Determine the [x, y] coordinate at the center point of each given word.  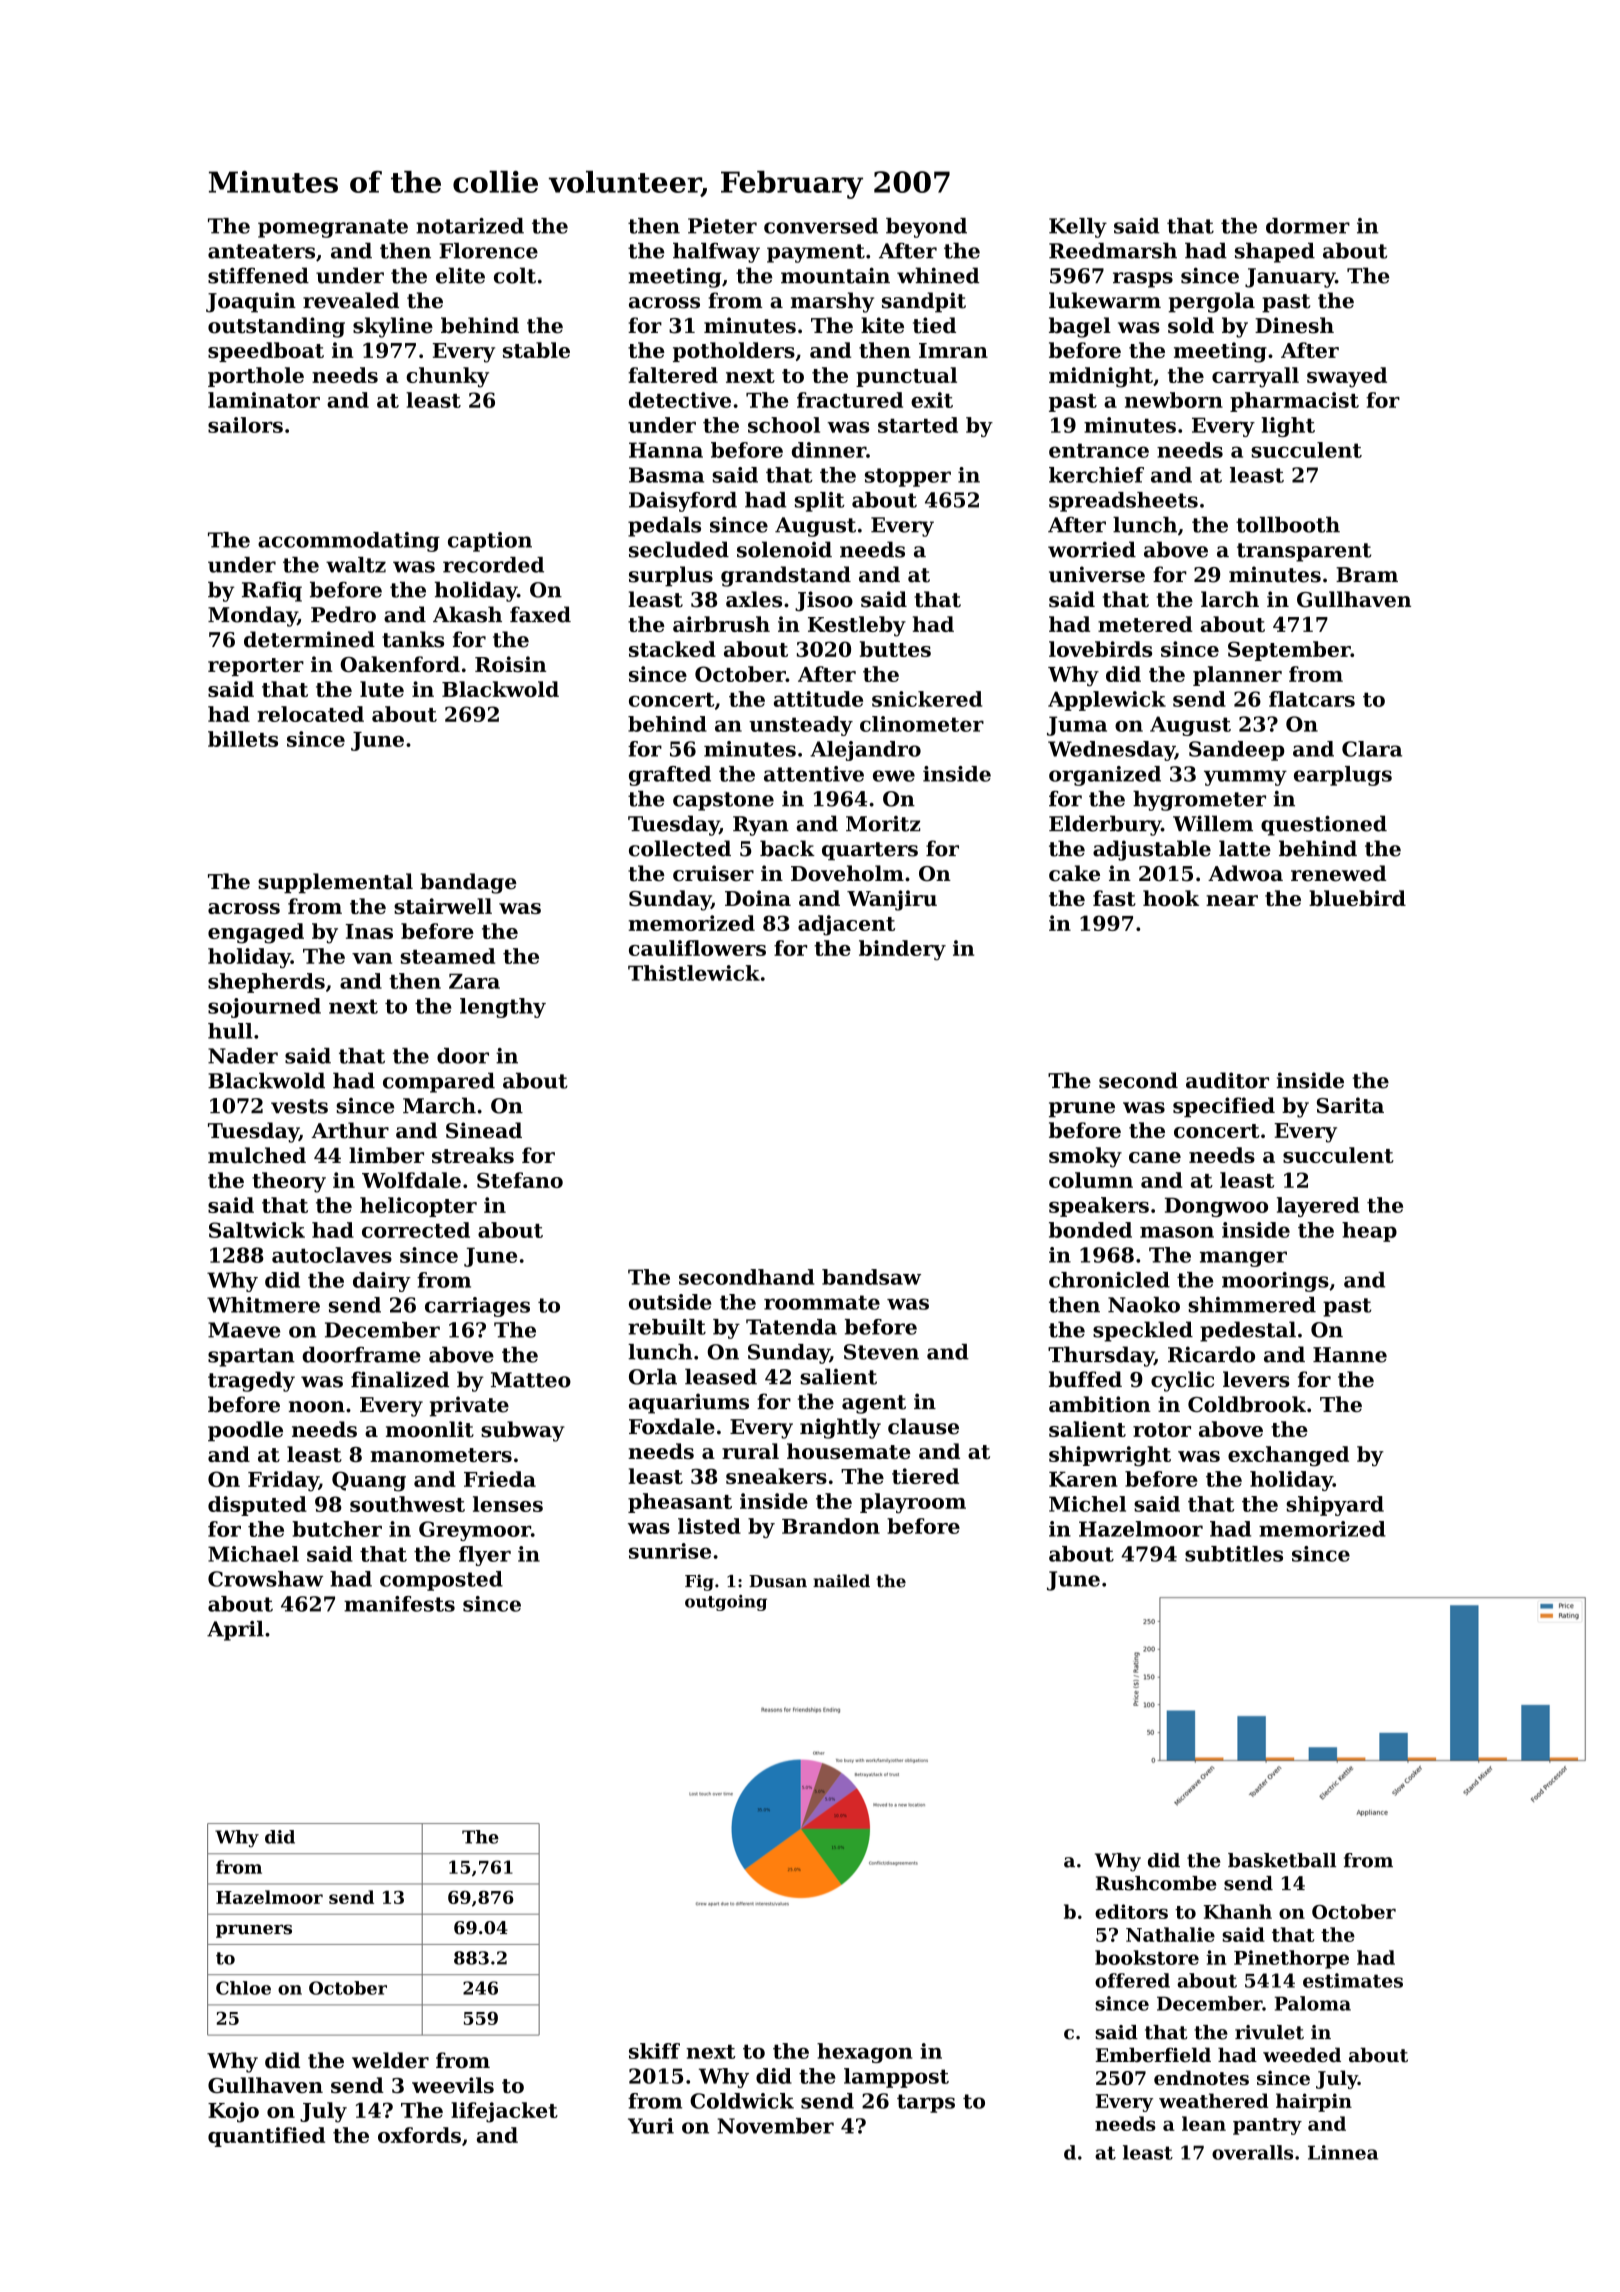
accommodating [349, 542]
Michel [1087, 1504]
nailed [841, 1581]
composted [441, 1581]
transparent [1304, 552]
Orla [653, 1376]
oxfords [419, 2135]
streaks [473, 1155]
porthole [256, 377]
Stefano [520, 1180]
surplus [671, 576]
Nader [243, 1056]
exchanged [1288, 1456]
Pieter [722, 226]
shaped [1275, 252]
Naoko [1144, 1304]
